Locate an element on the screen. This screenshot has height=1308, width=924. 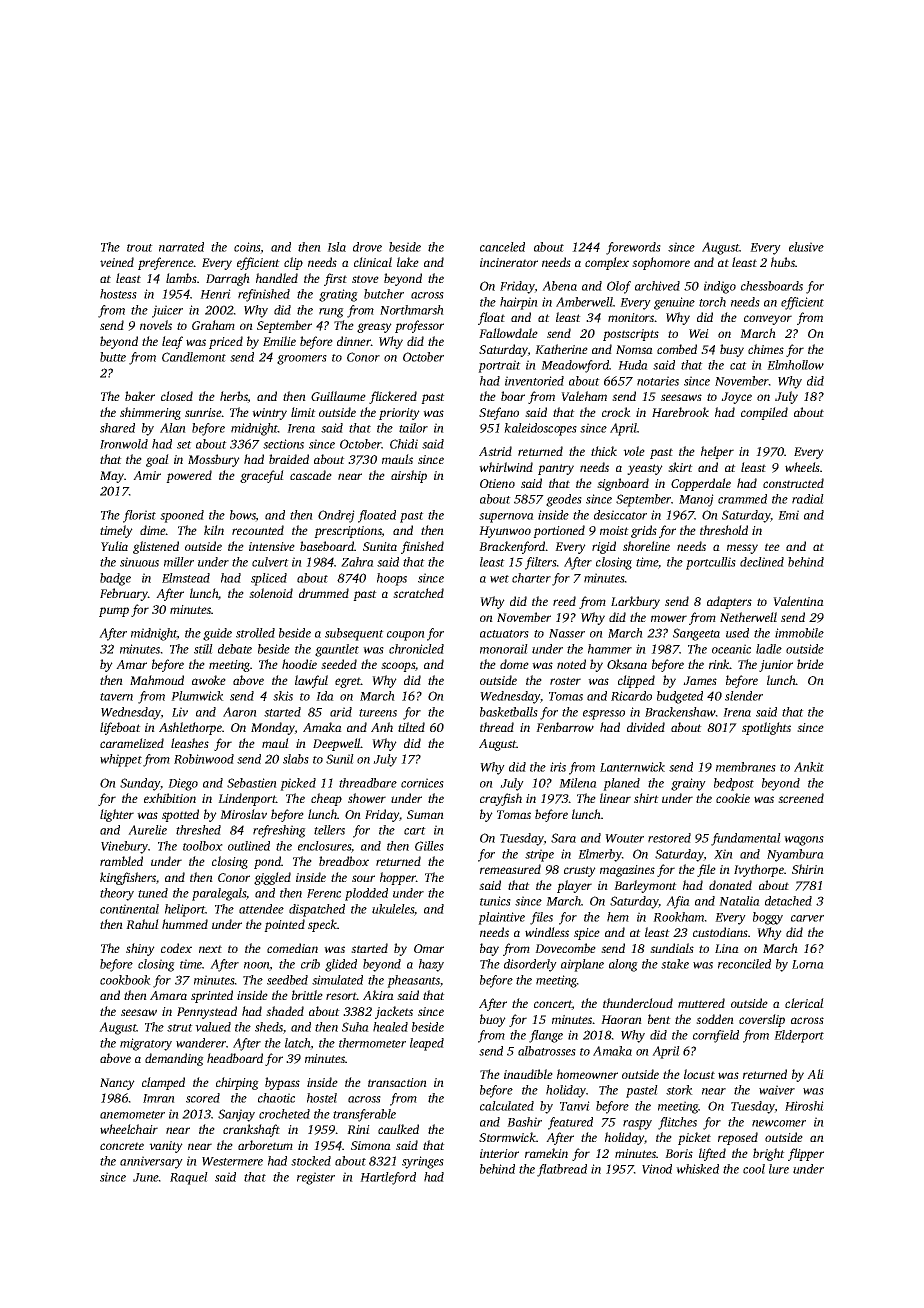
stork is located at coordinates (679, 1090).
